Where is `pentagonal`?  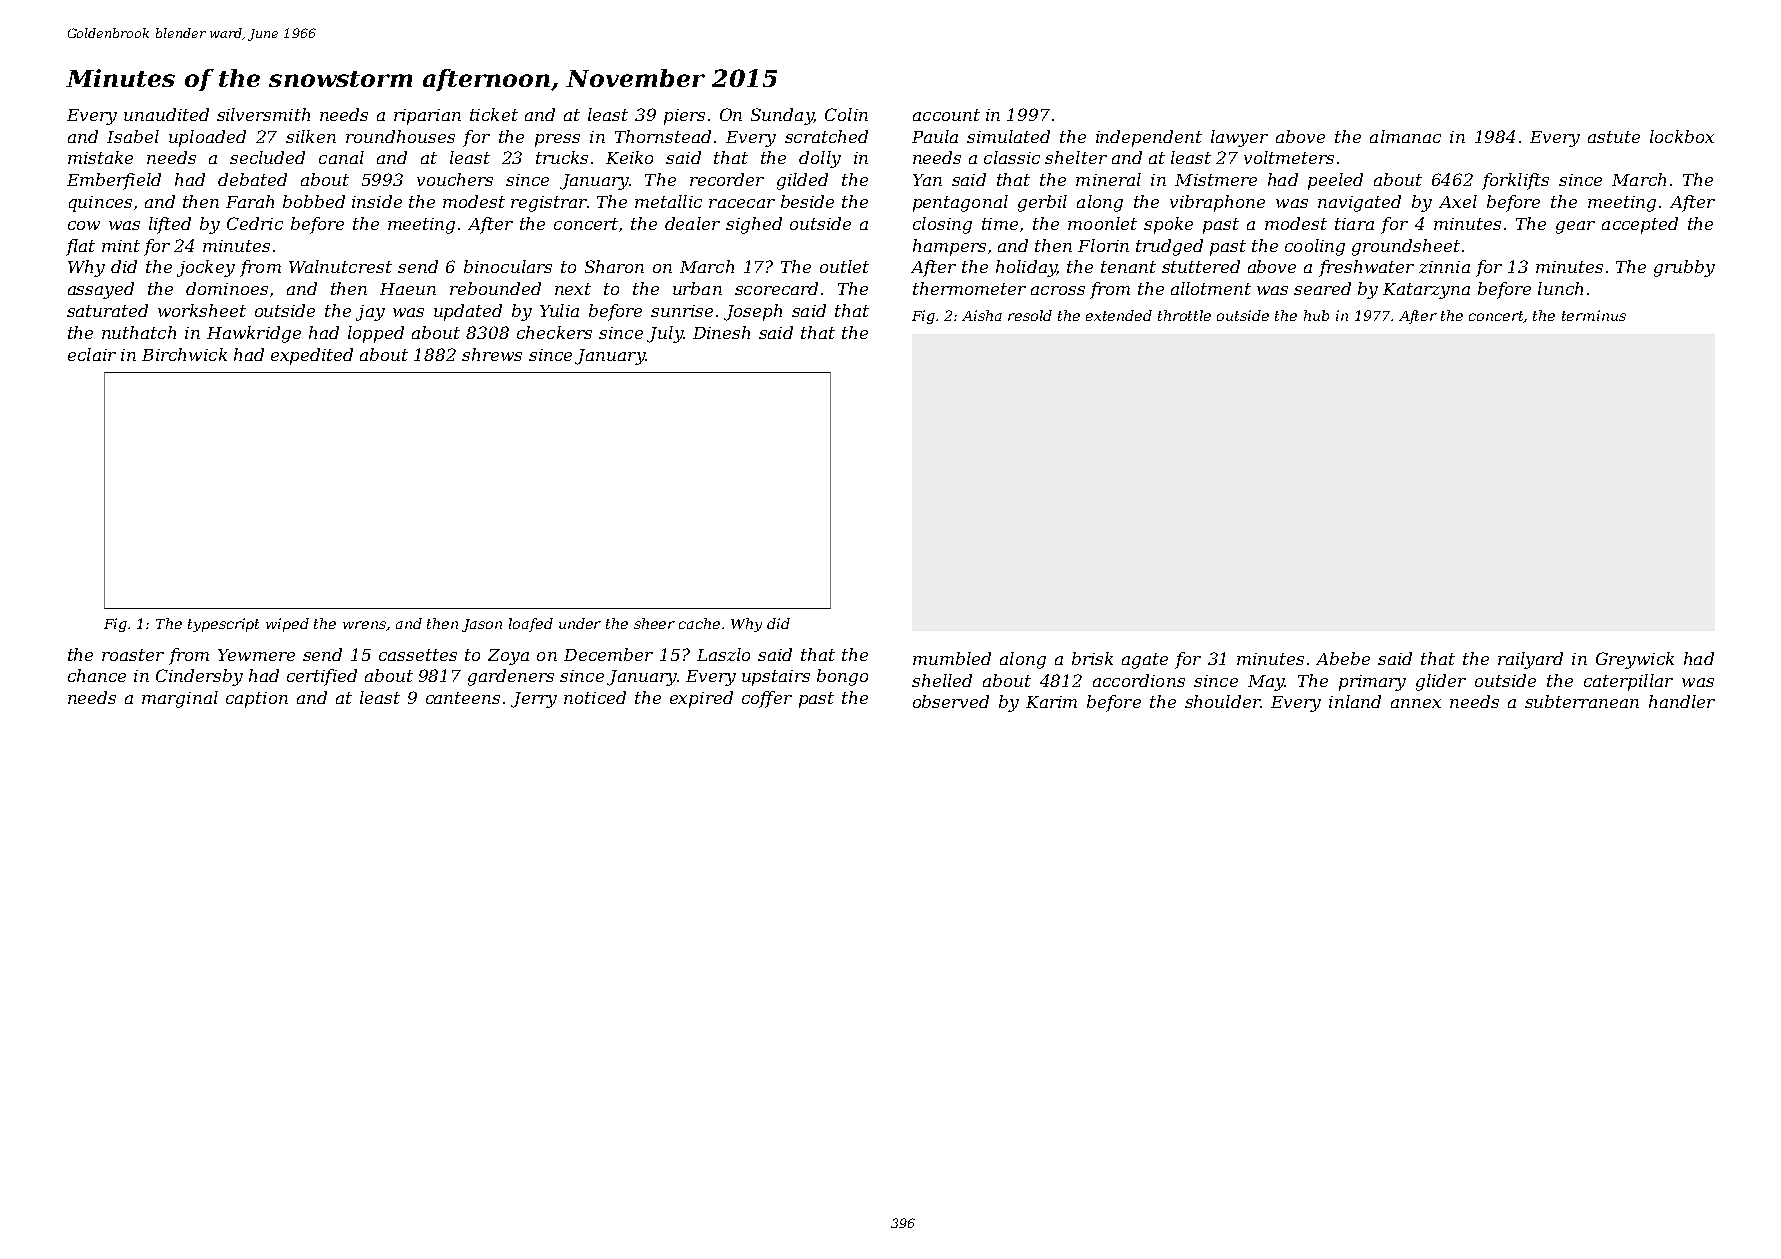 pentagonal is located at coordinates (960, 203).
